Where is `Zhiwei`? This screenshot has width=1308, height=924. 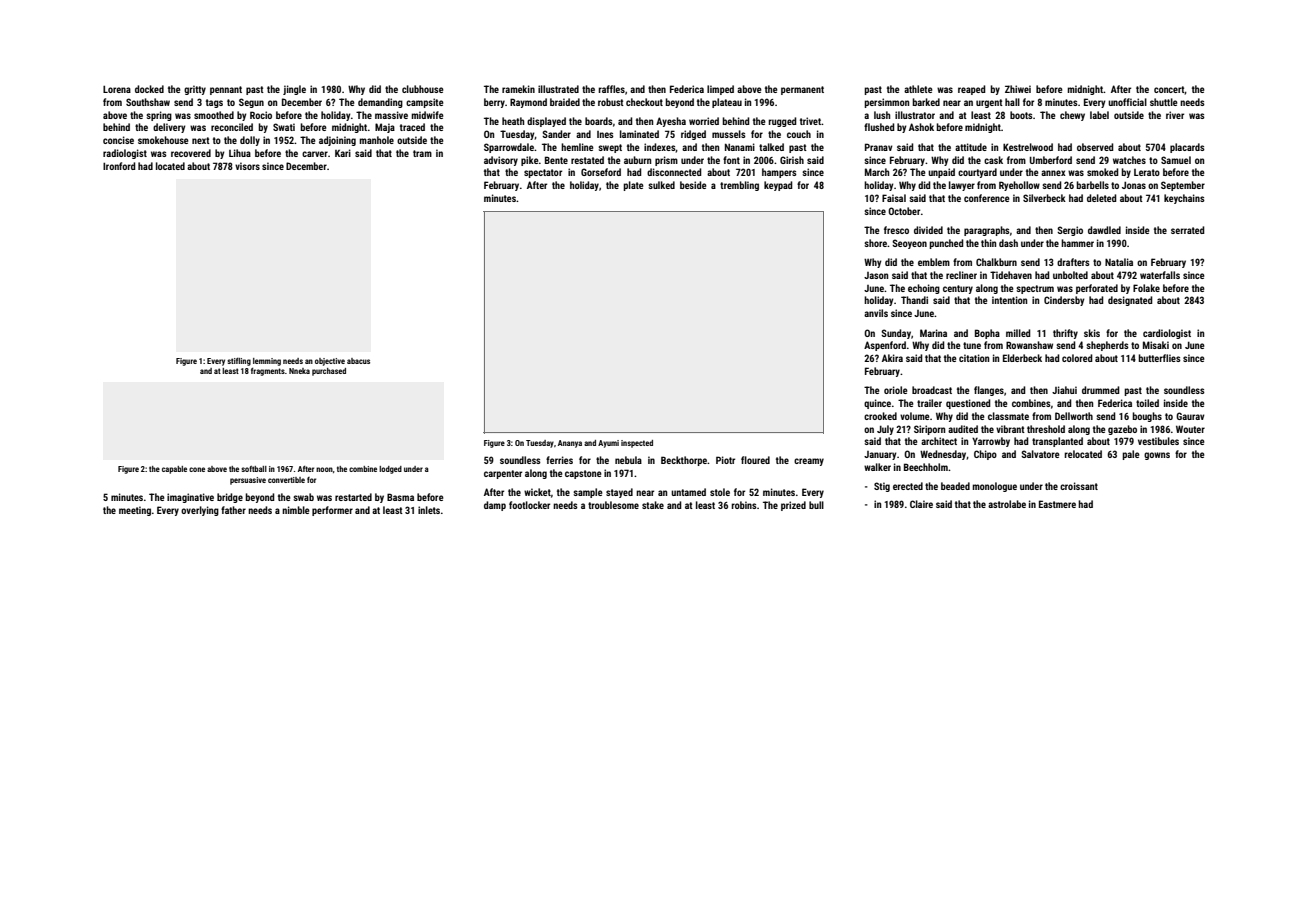
Zhiwei is located at coordinates (1018, 89).
